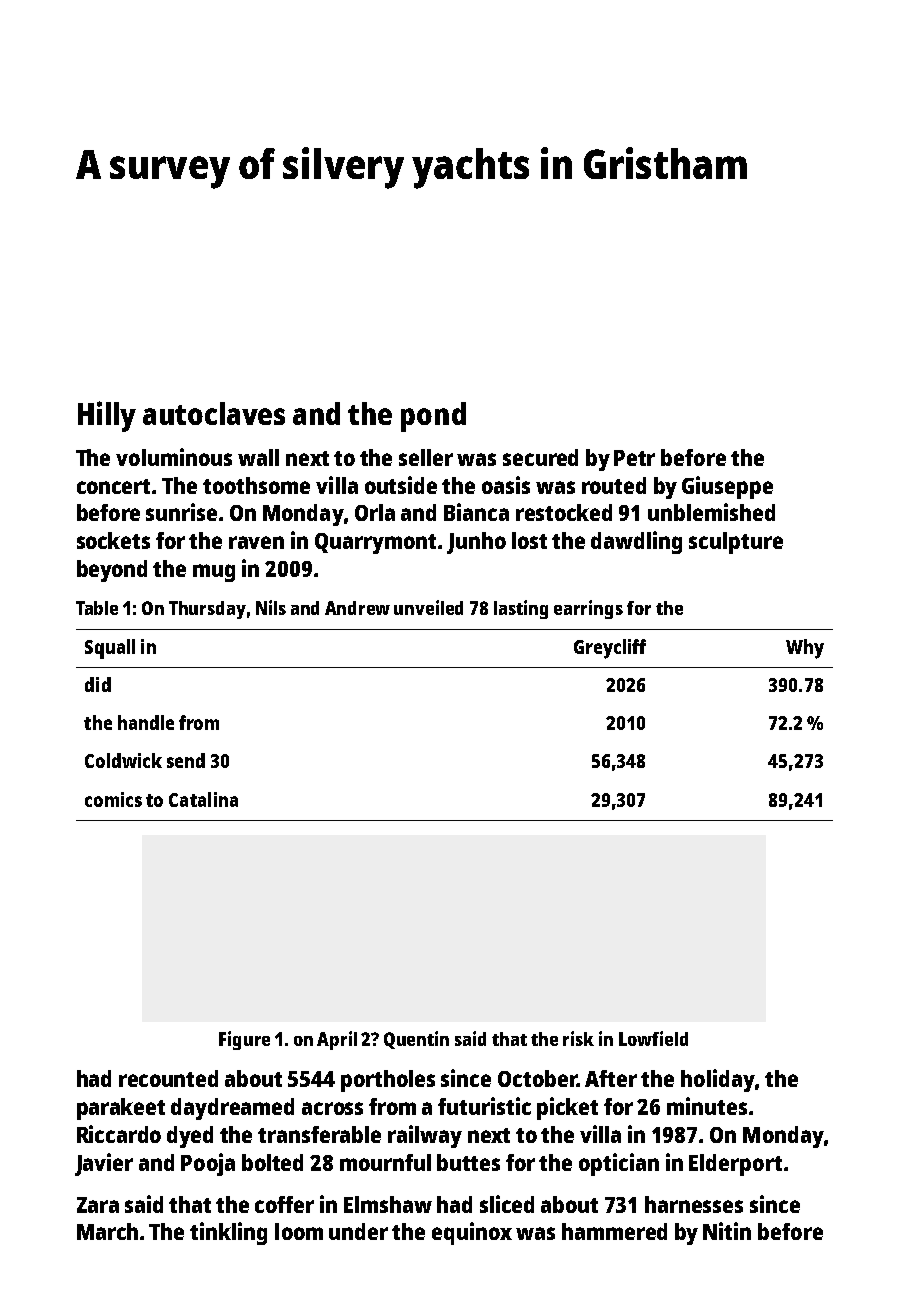  Describe the element at coordinates (634, 458) in the document. I see `Petr` at that location.
